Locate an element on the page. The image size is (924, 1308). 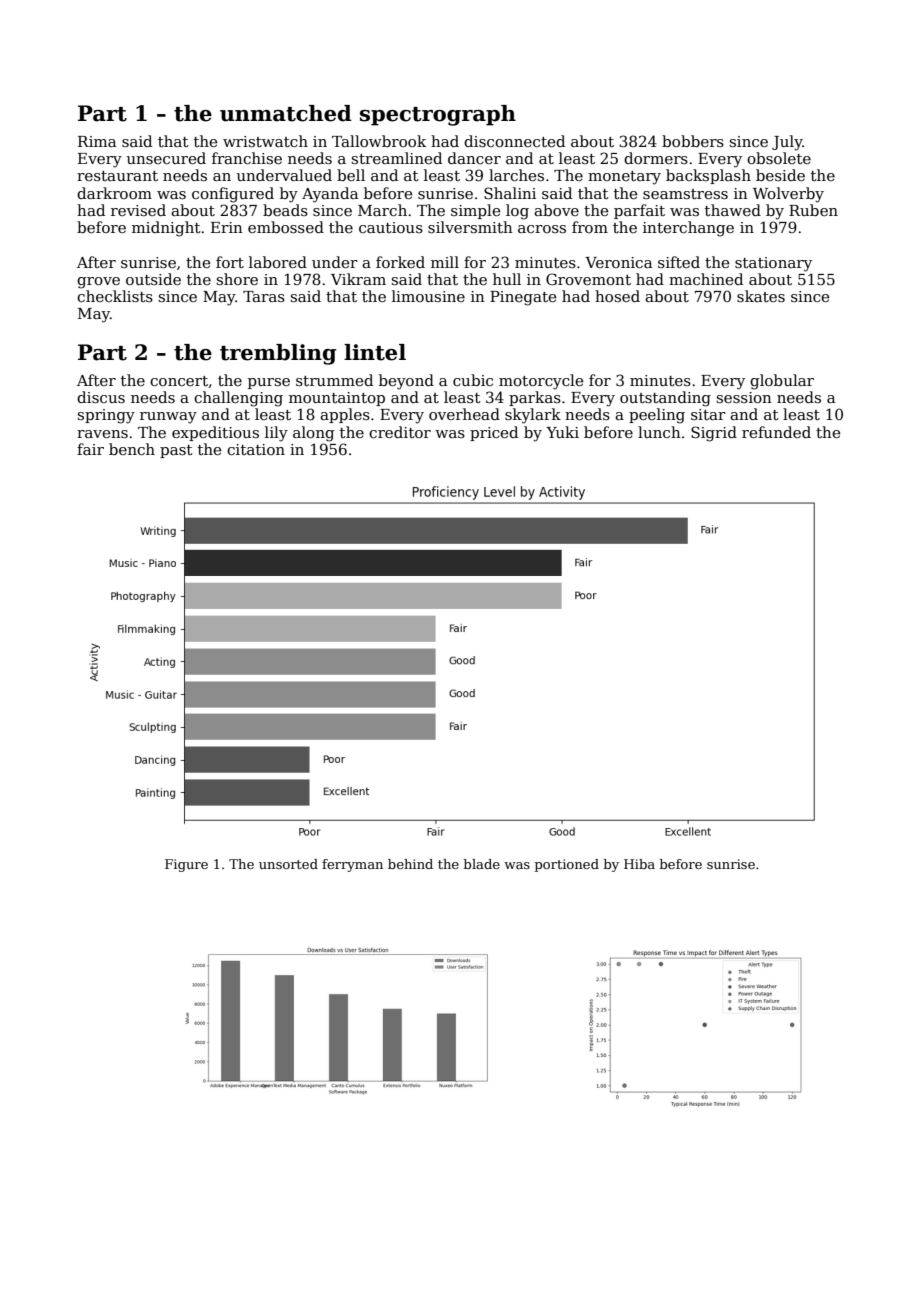
ferryman is located at coordinates (352, 865).
